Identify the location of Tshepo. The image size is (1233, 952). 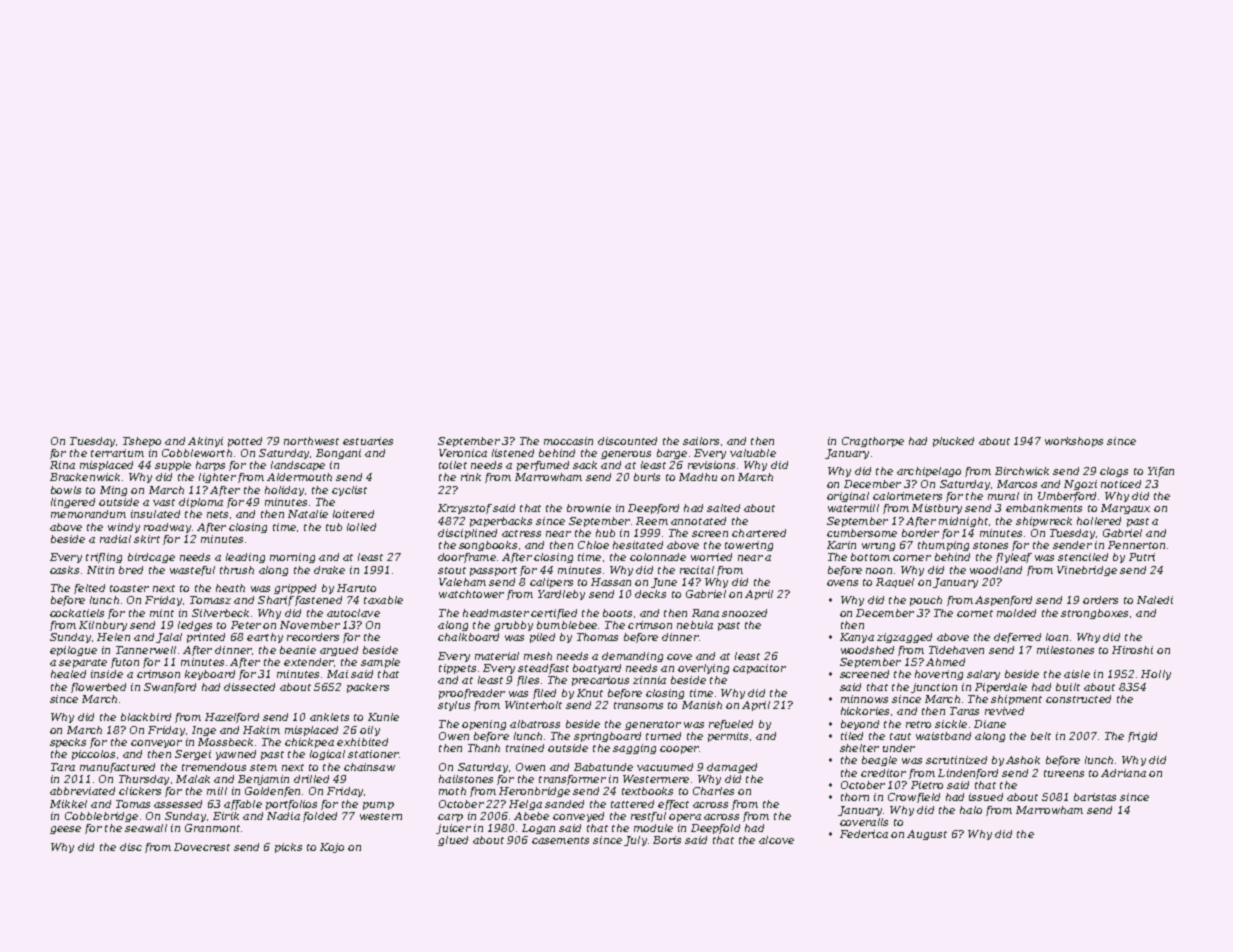
(142, 442).
